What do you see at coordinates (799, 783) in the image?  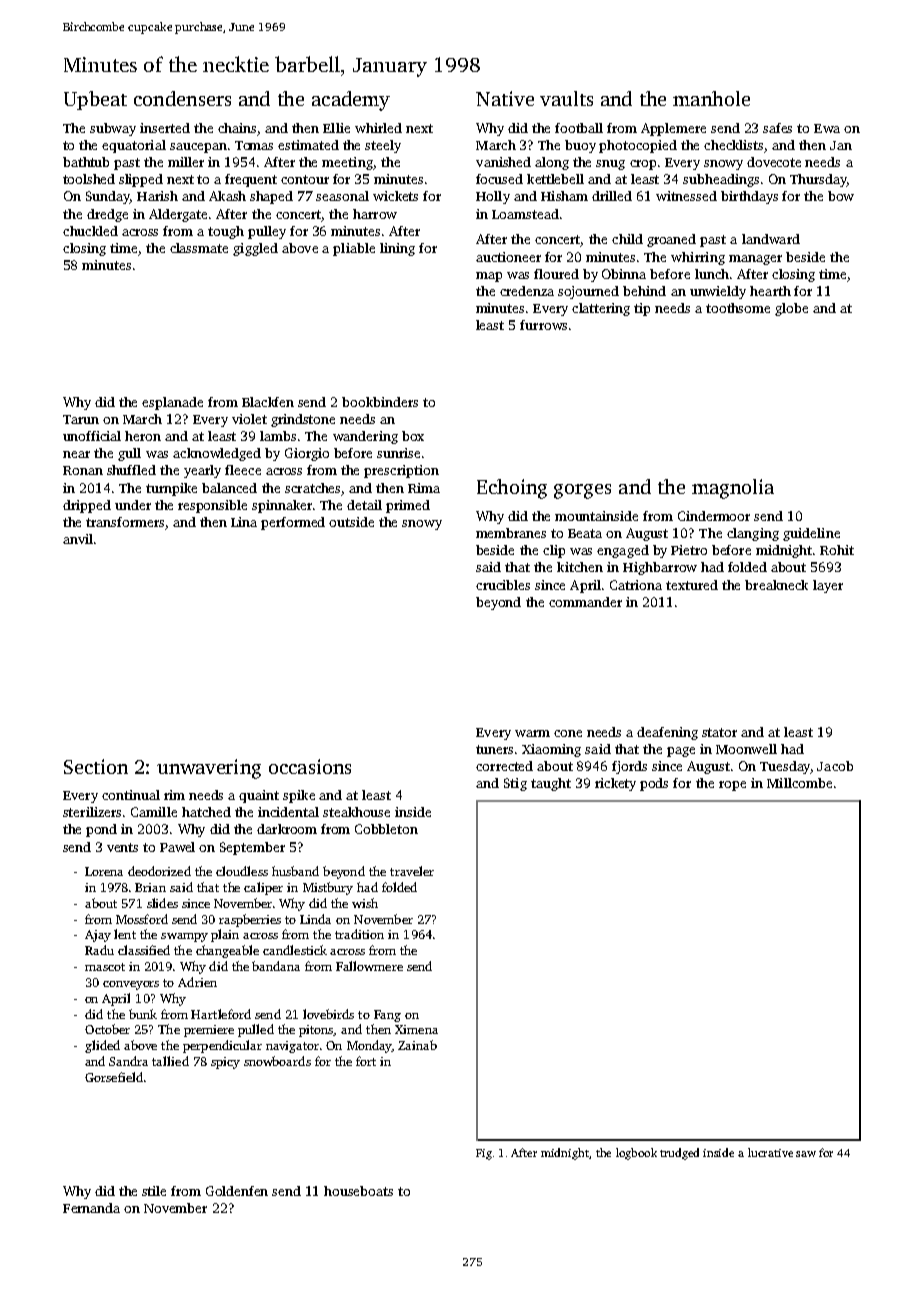 I see `Millcombe` at bounding box center [799, 783].
